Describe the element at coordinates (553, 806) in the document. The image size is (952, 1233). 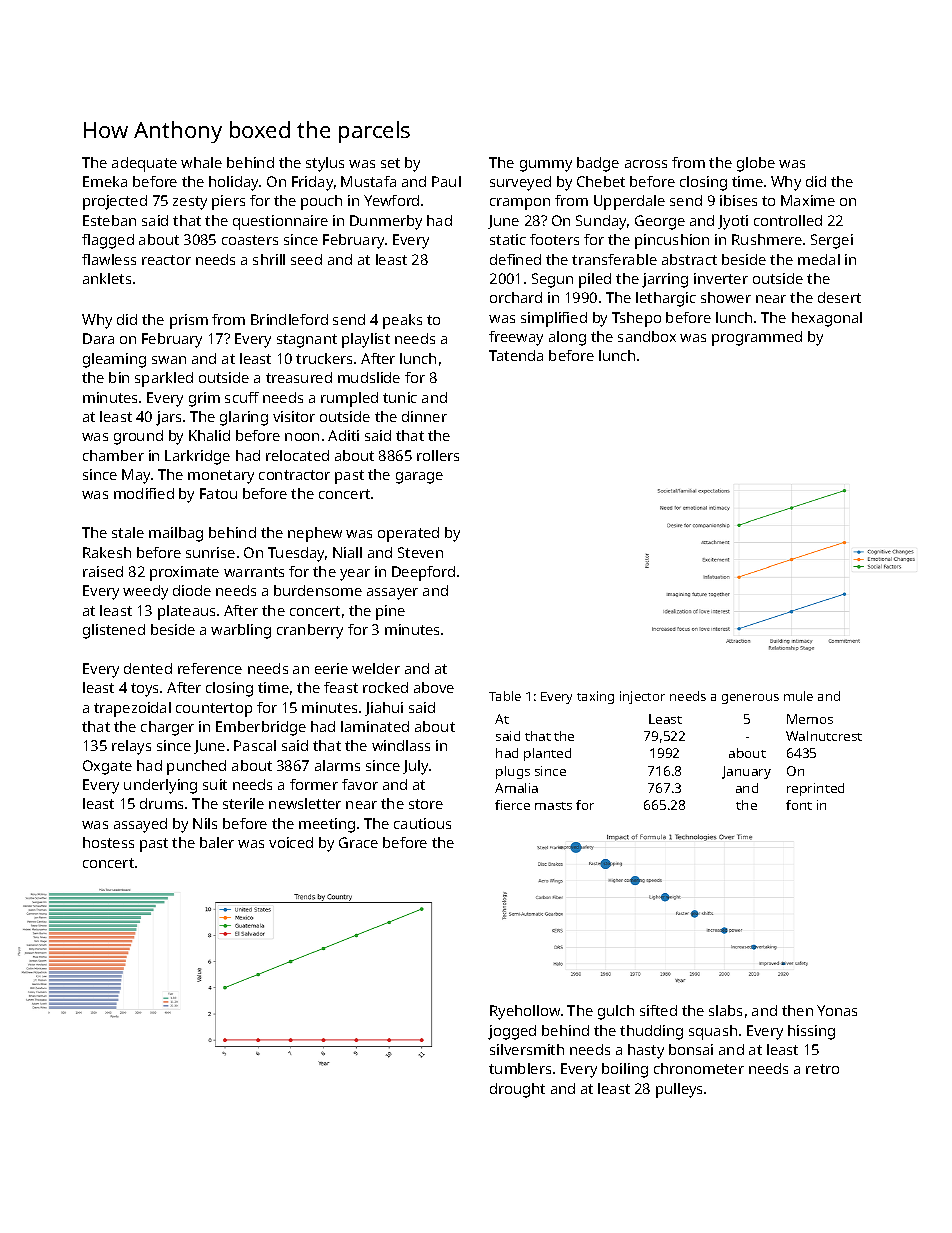
I see `masts` at that location.
